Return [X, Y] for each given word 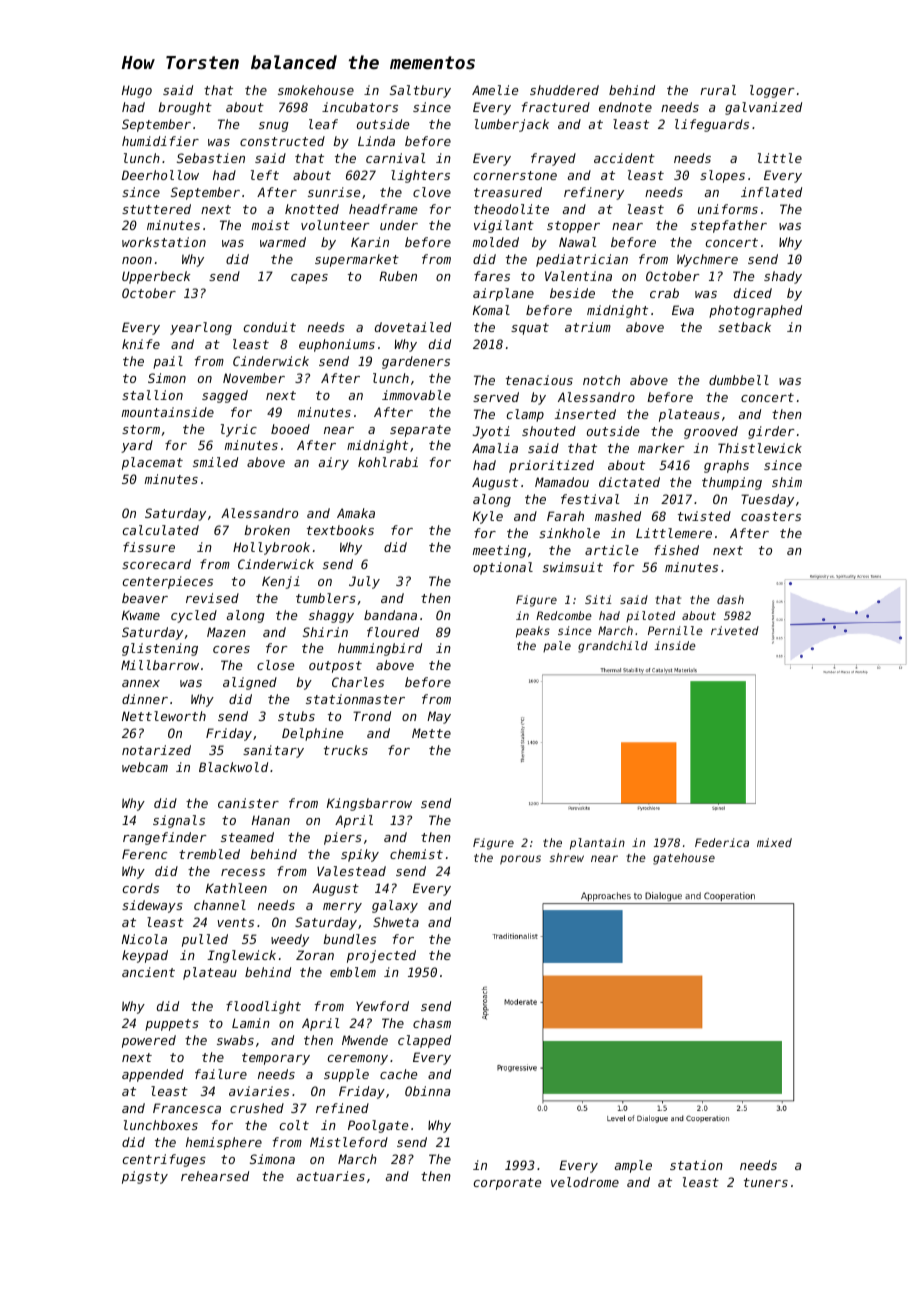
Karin [370, 242]
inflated [771, 192]
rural [718, 90]
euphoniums [337, 345]
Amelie [495, 90]
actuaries [331, 1176]
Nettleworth [164, 716]
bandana [390, 615]
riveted [735, 630]
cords [141, 888]
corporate [508, 1184]
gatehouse [684, 859]
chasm [432, 1023]
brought [185, 108]
